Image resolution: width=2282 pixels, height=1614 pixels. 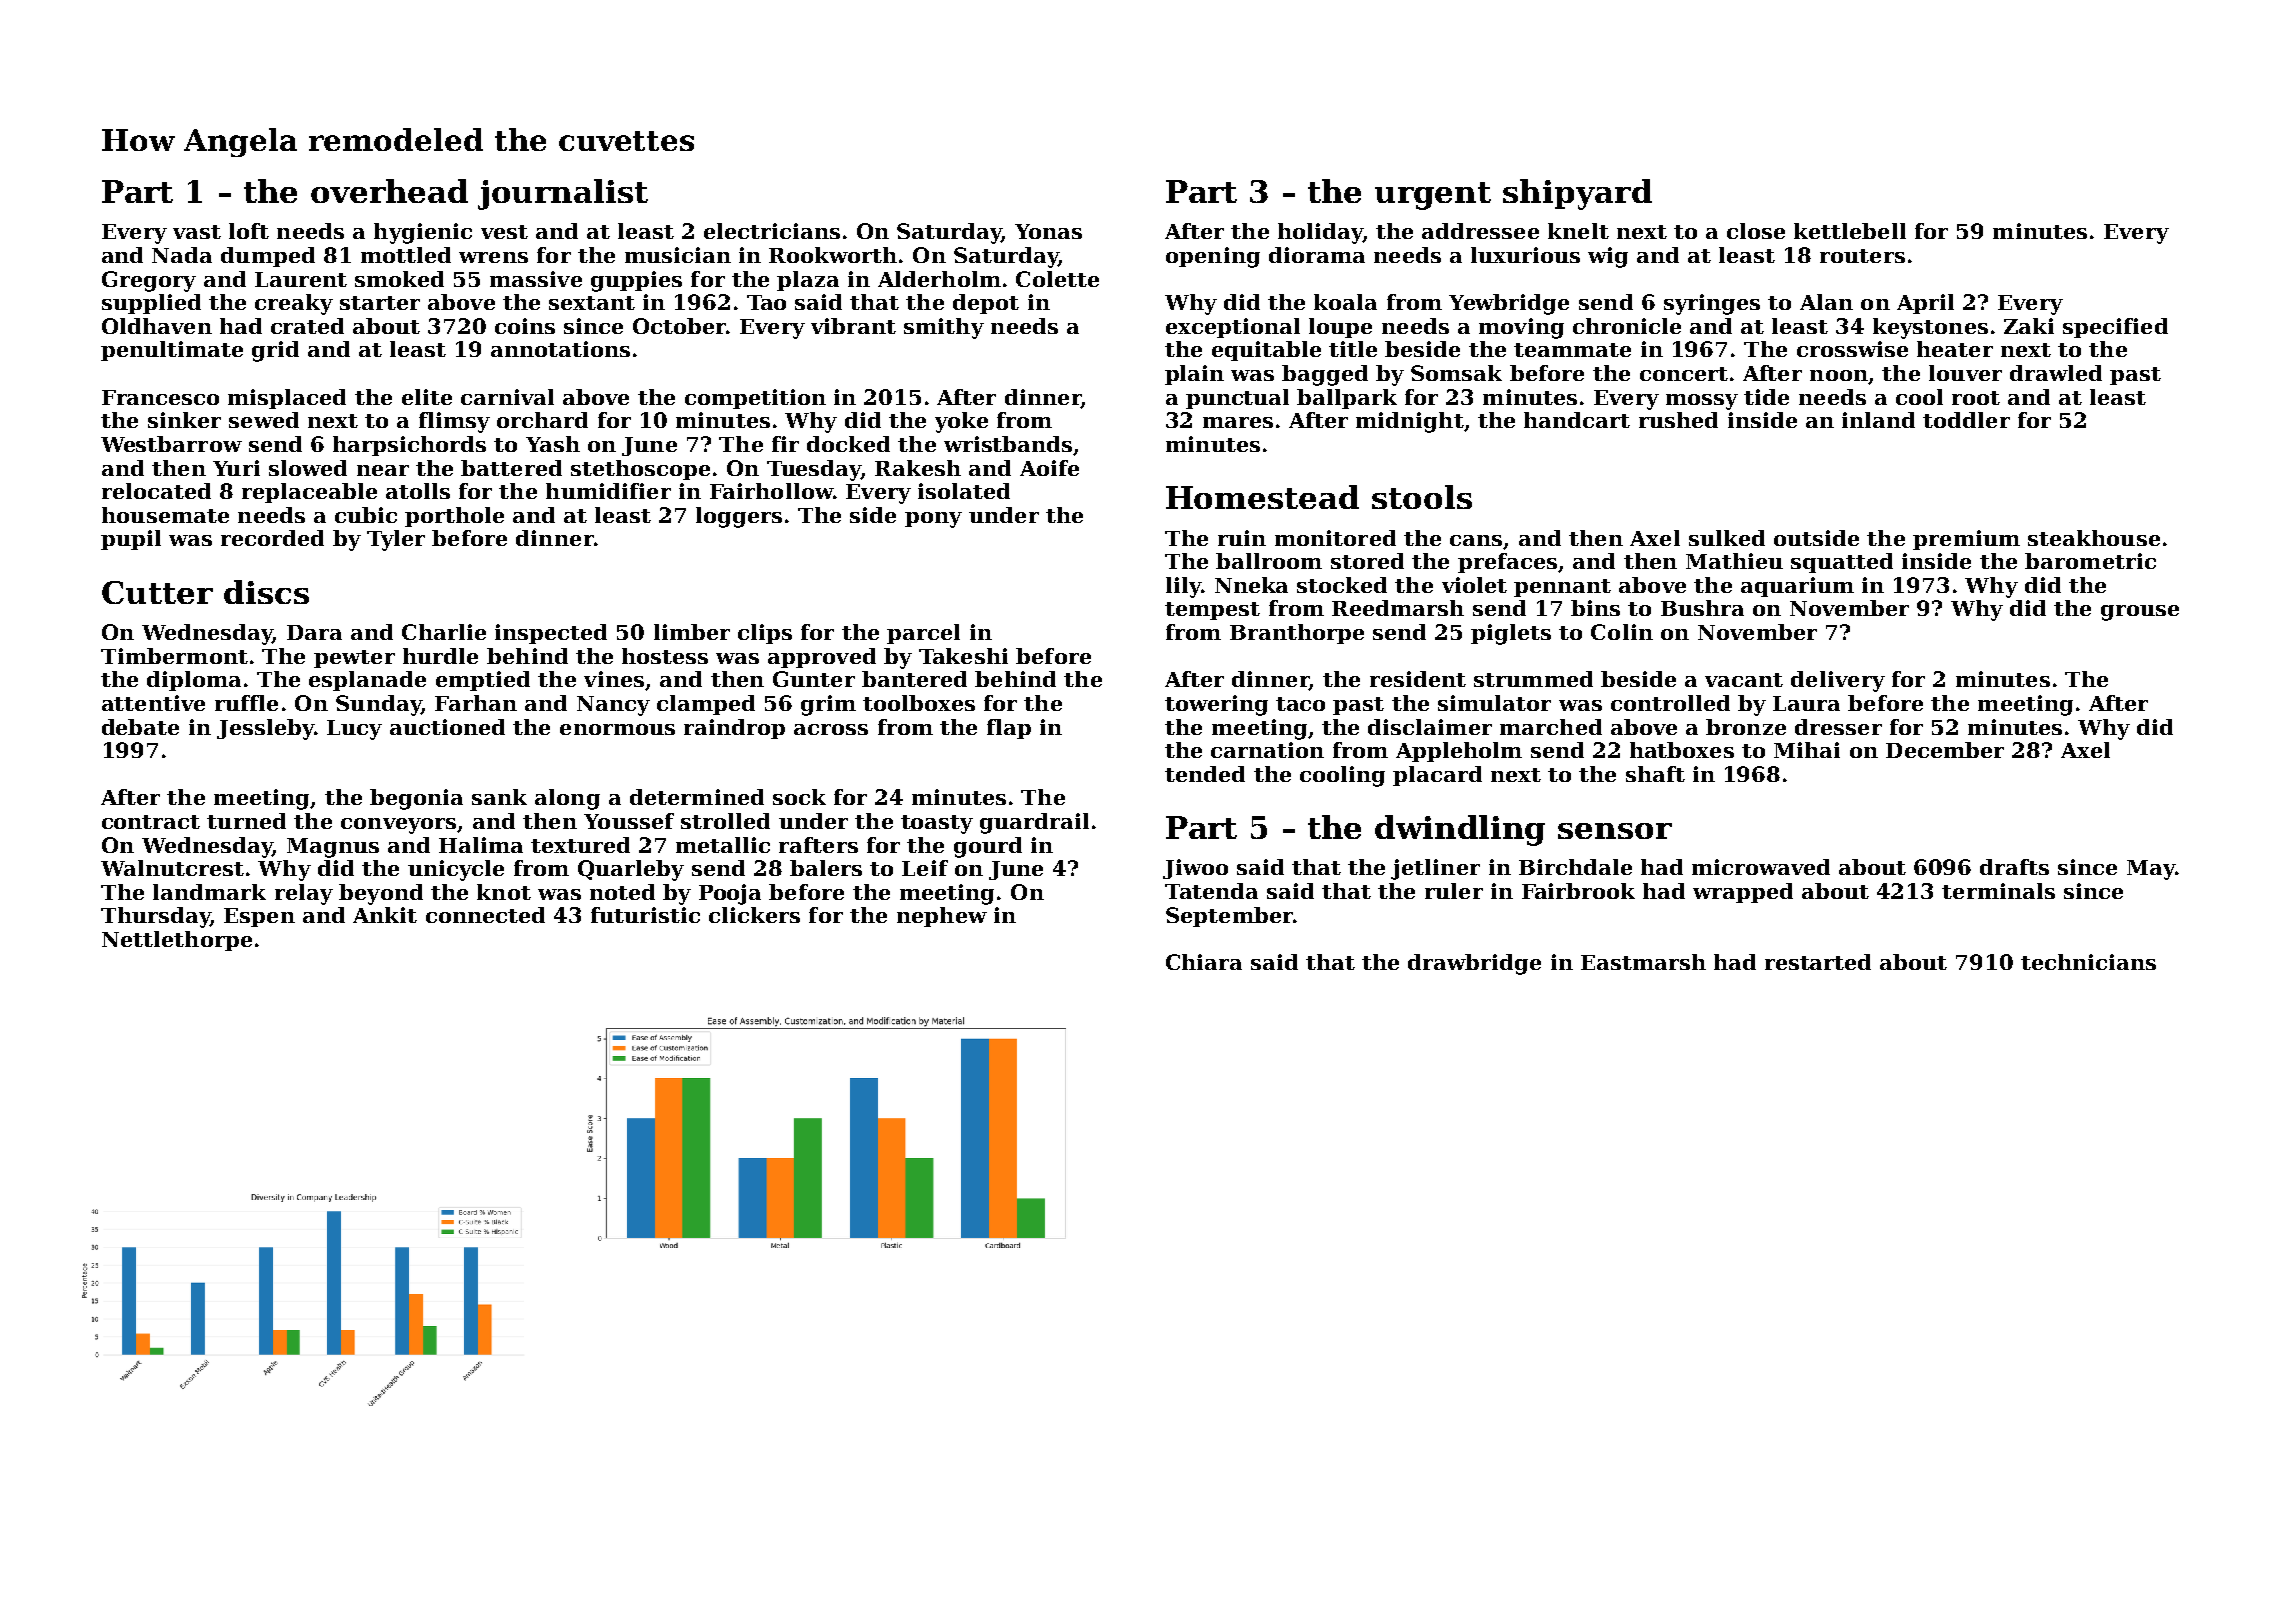 What do you see at coordinates (177, 941) in the page?
I see `Nettlethorpe` at bounding box center [177, 941].
